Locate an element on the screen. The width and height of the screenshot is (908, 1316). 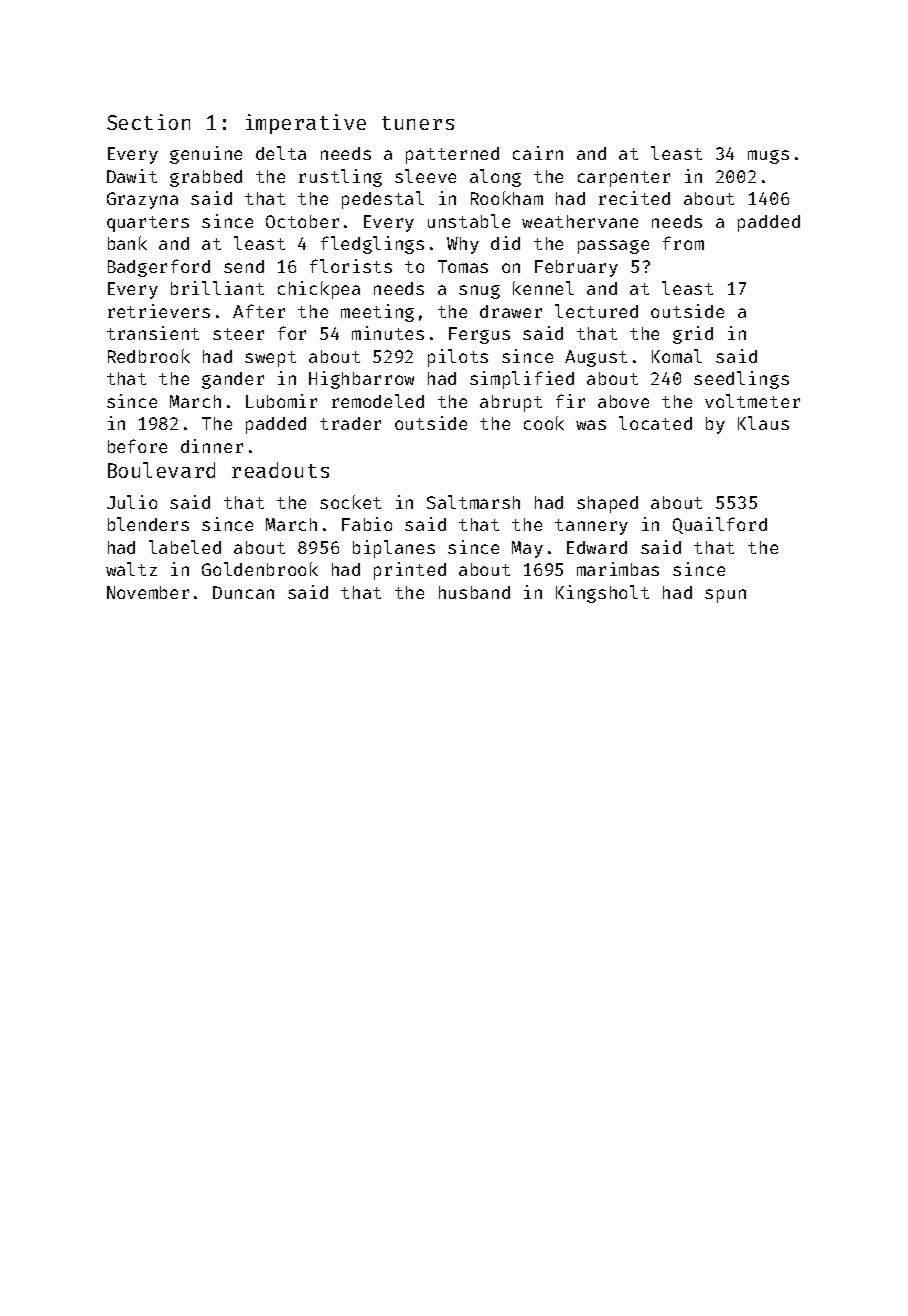
tuners is located at coordinates (418, 123).
